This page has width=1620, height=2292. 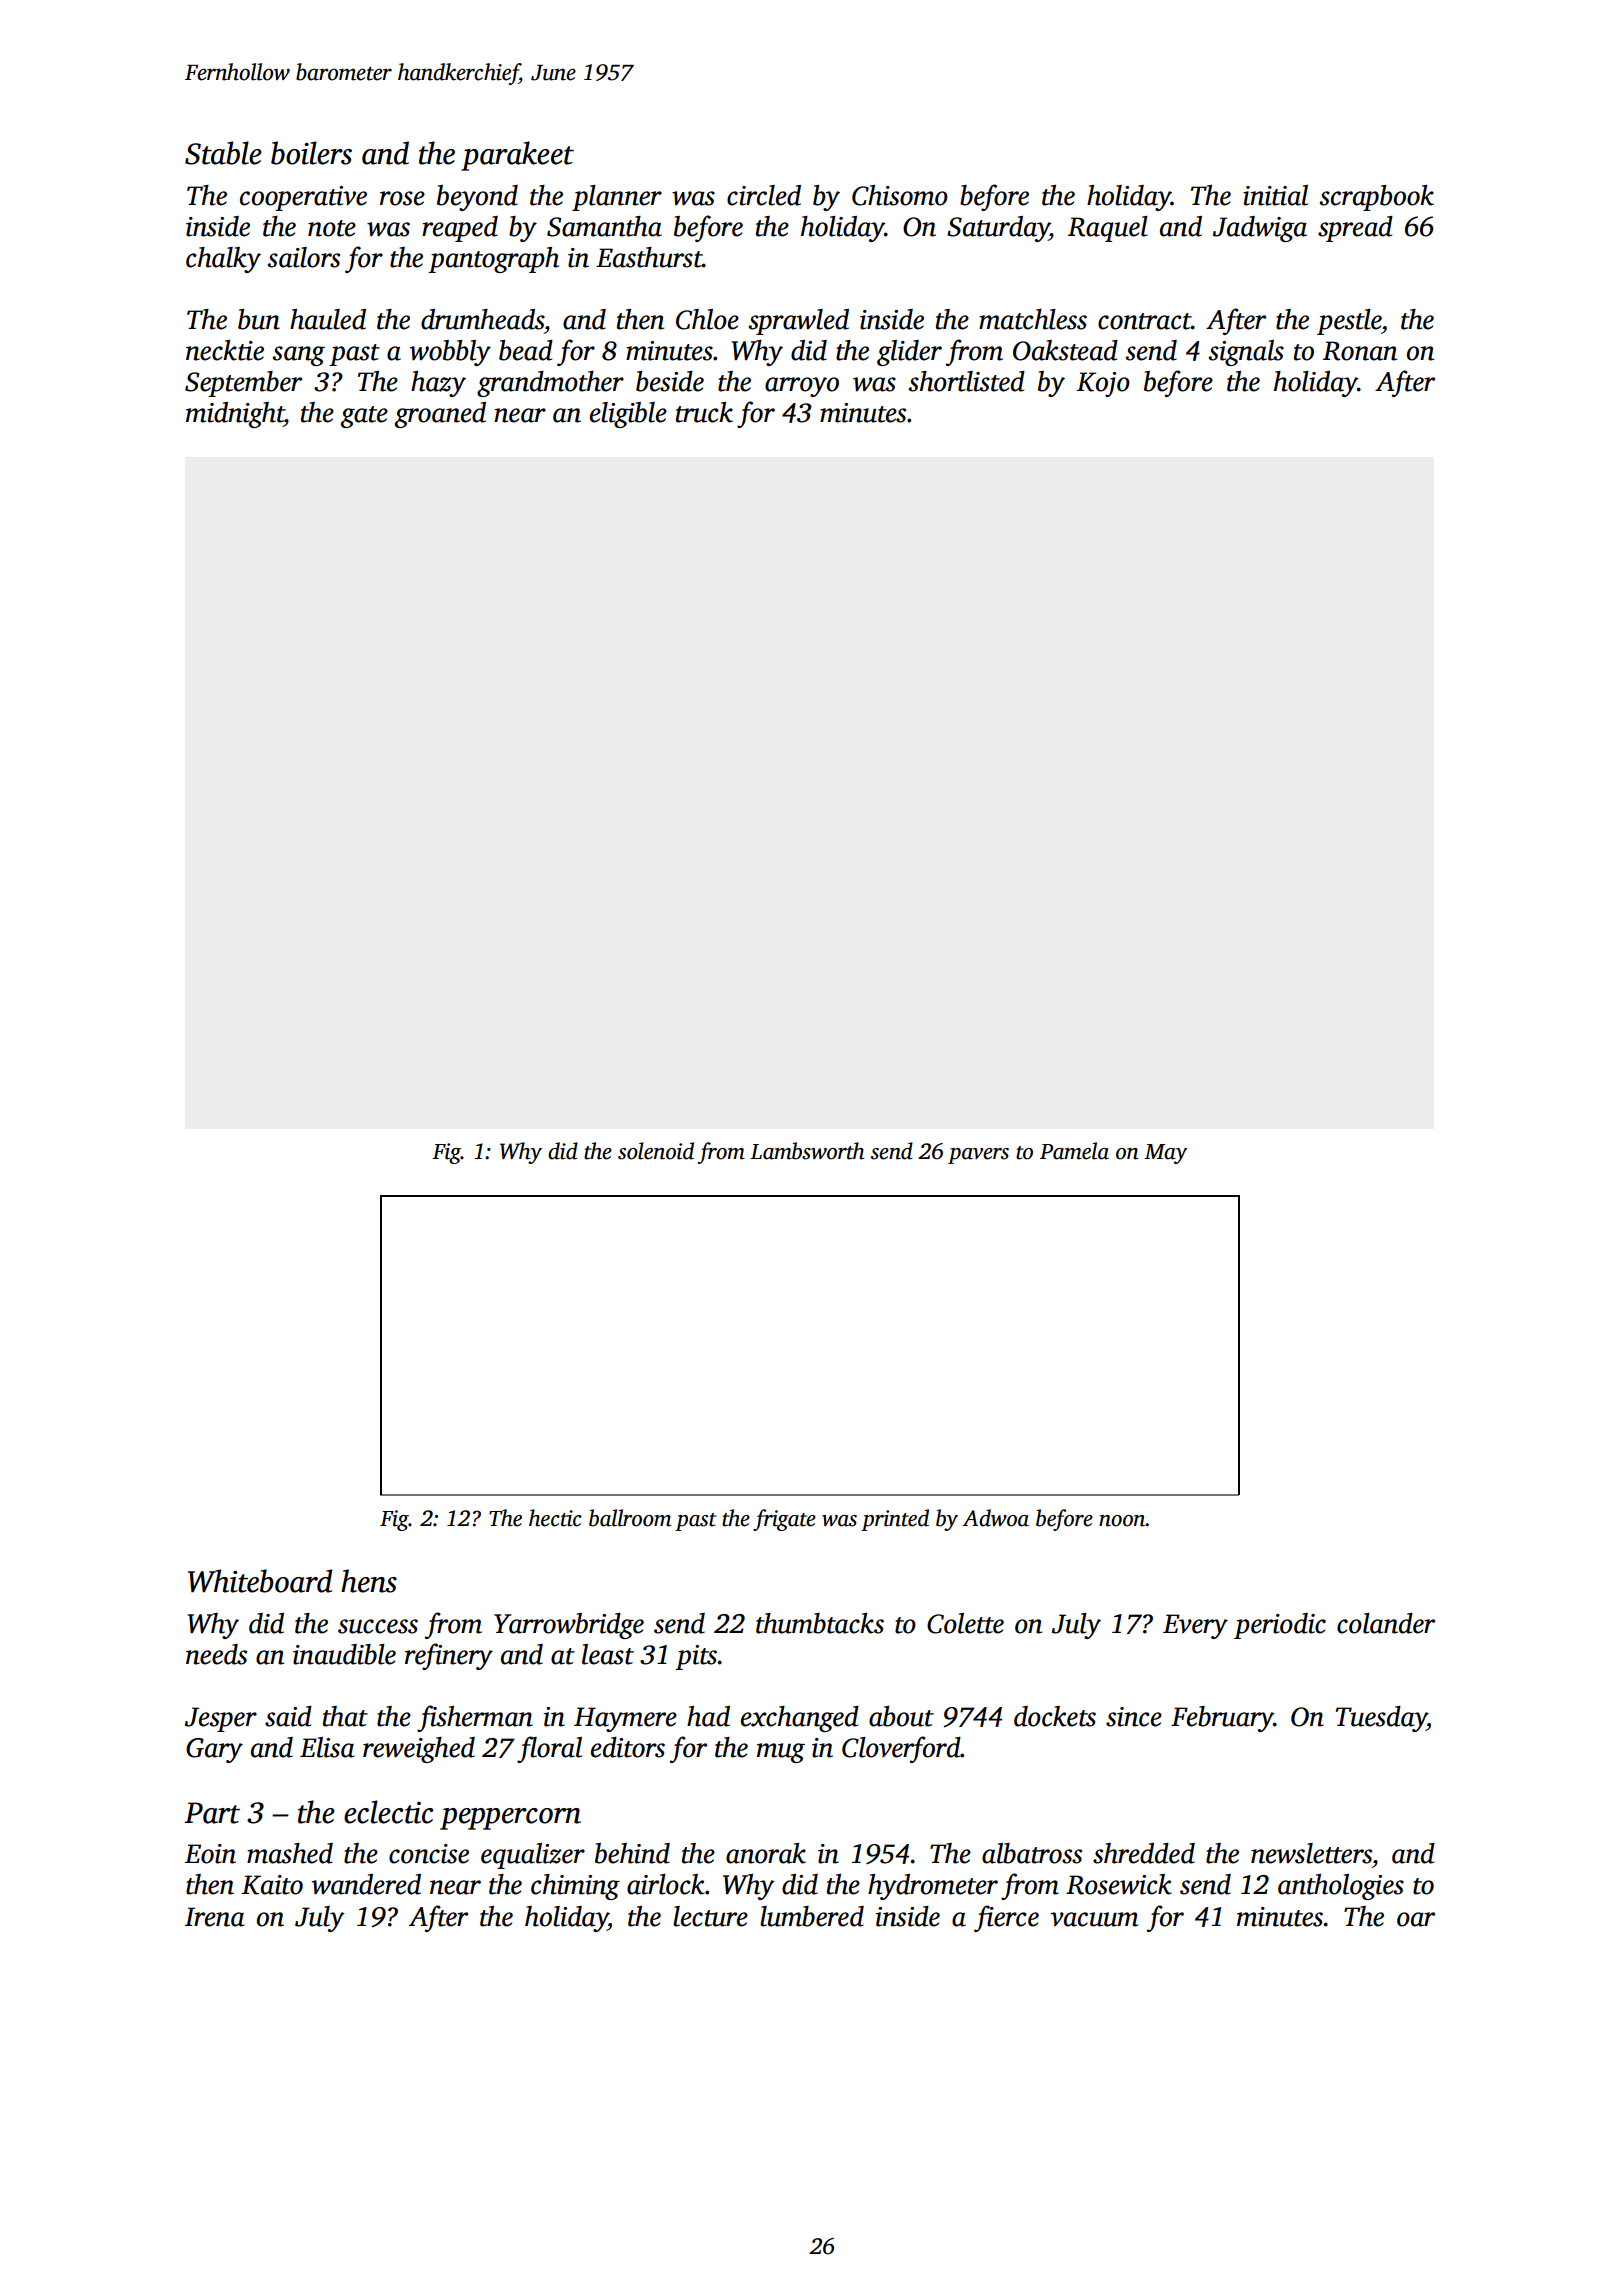 What do you see at coordinates (710, 1916) in the page?
I see `lecture` at bounding box center [710, 1916].
